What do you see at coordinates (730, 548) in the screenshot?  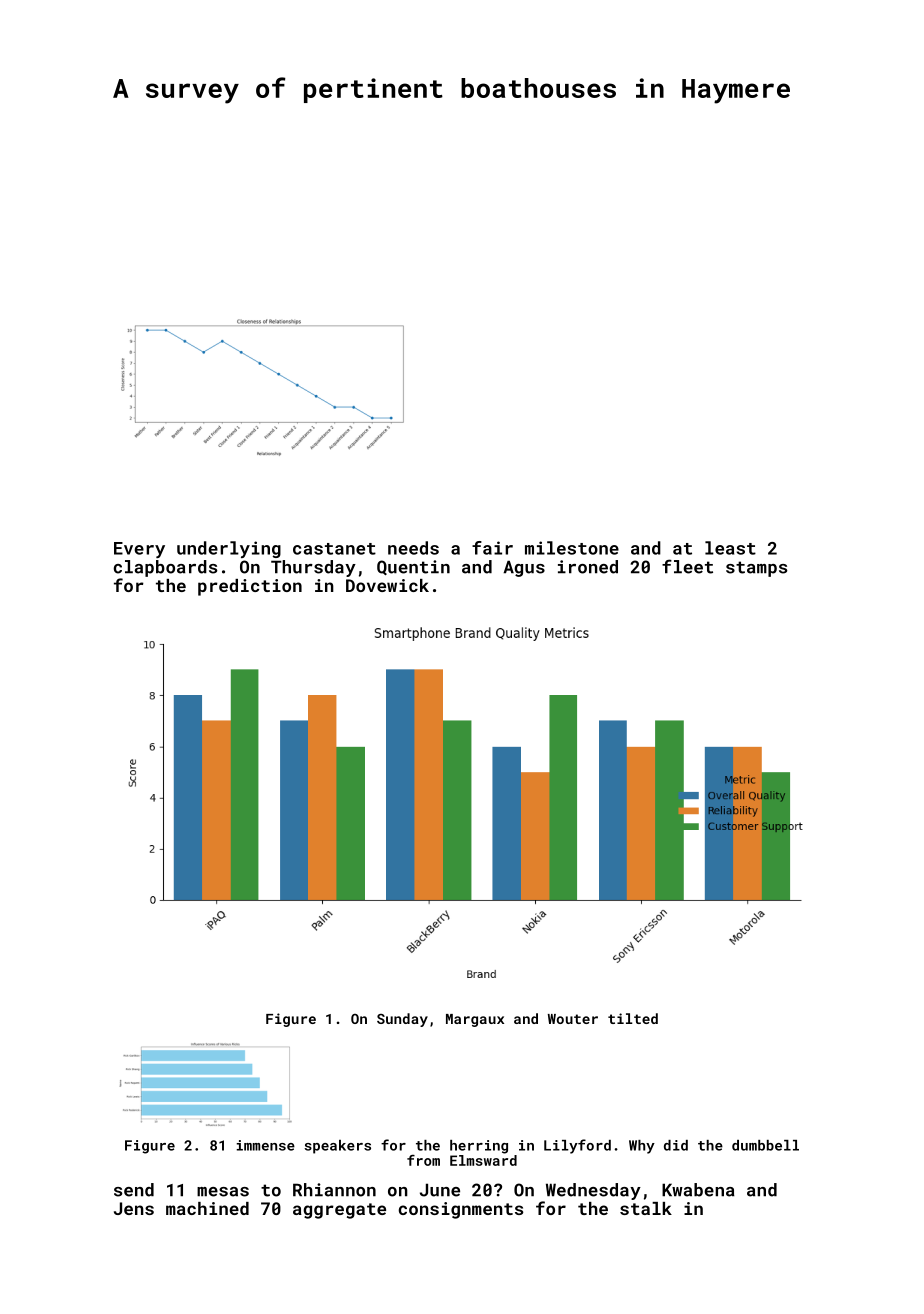 I see `least` at bounding box center [730, 548].
